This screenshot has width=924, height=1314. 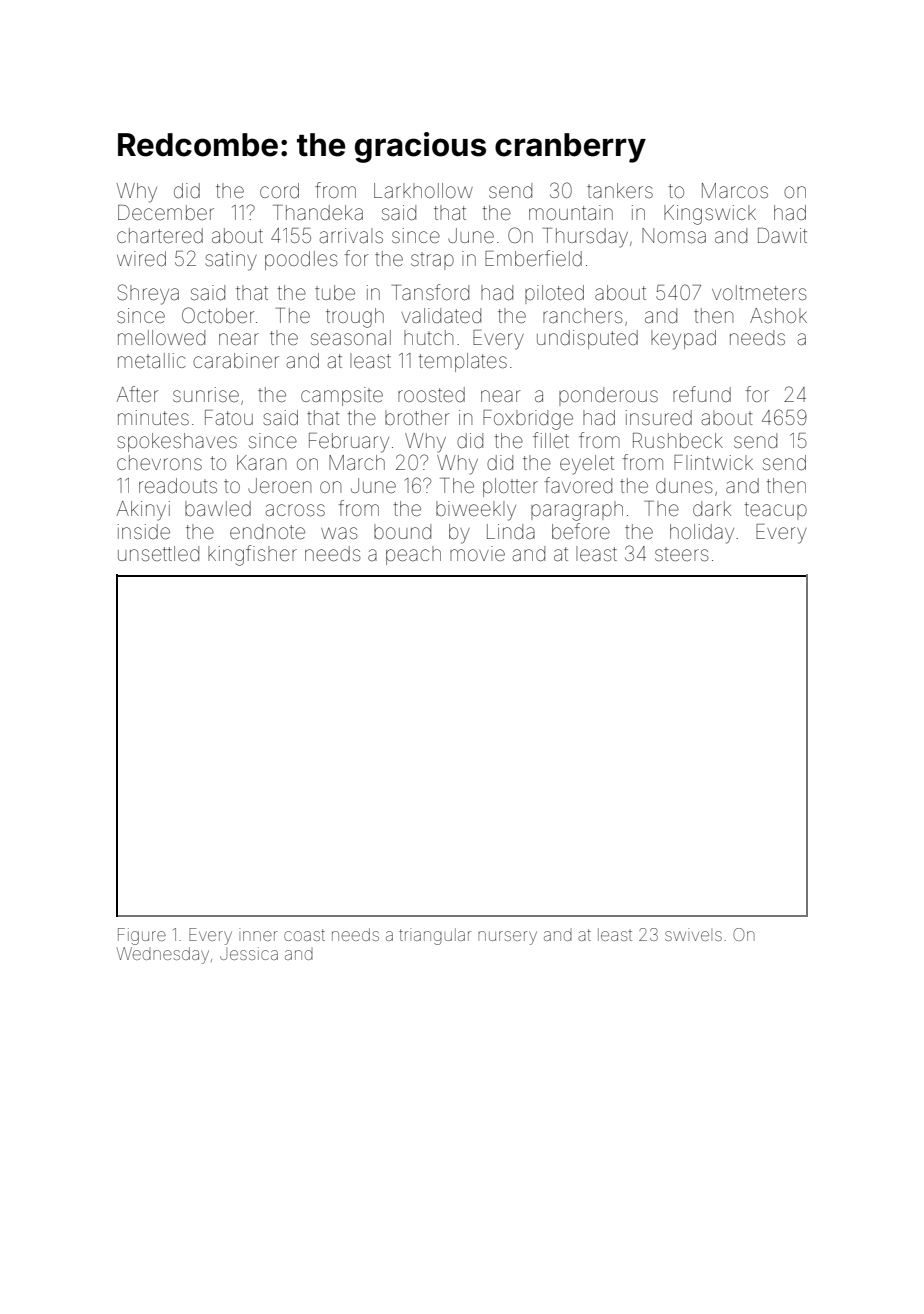 I want to click on mountain, so click(x=571, y=212).
